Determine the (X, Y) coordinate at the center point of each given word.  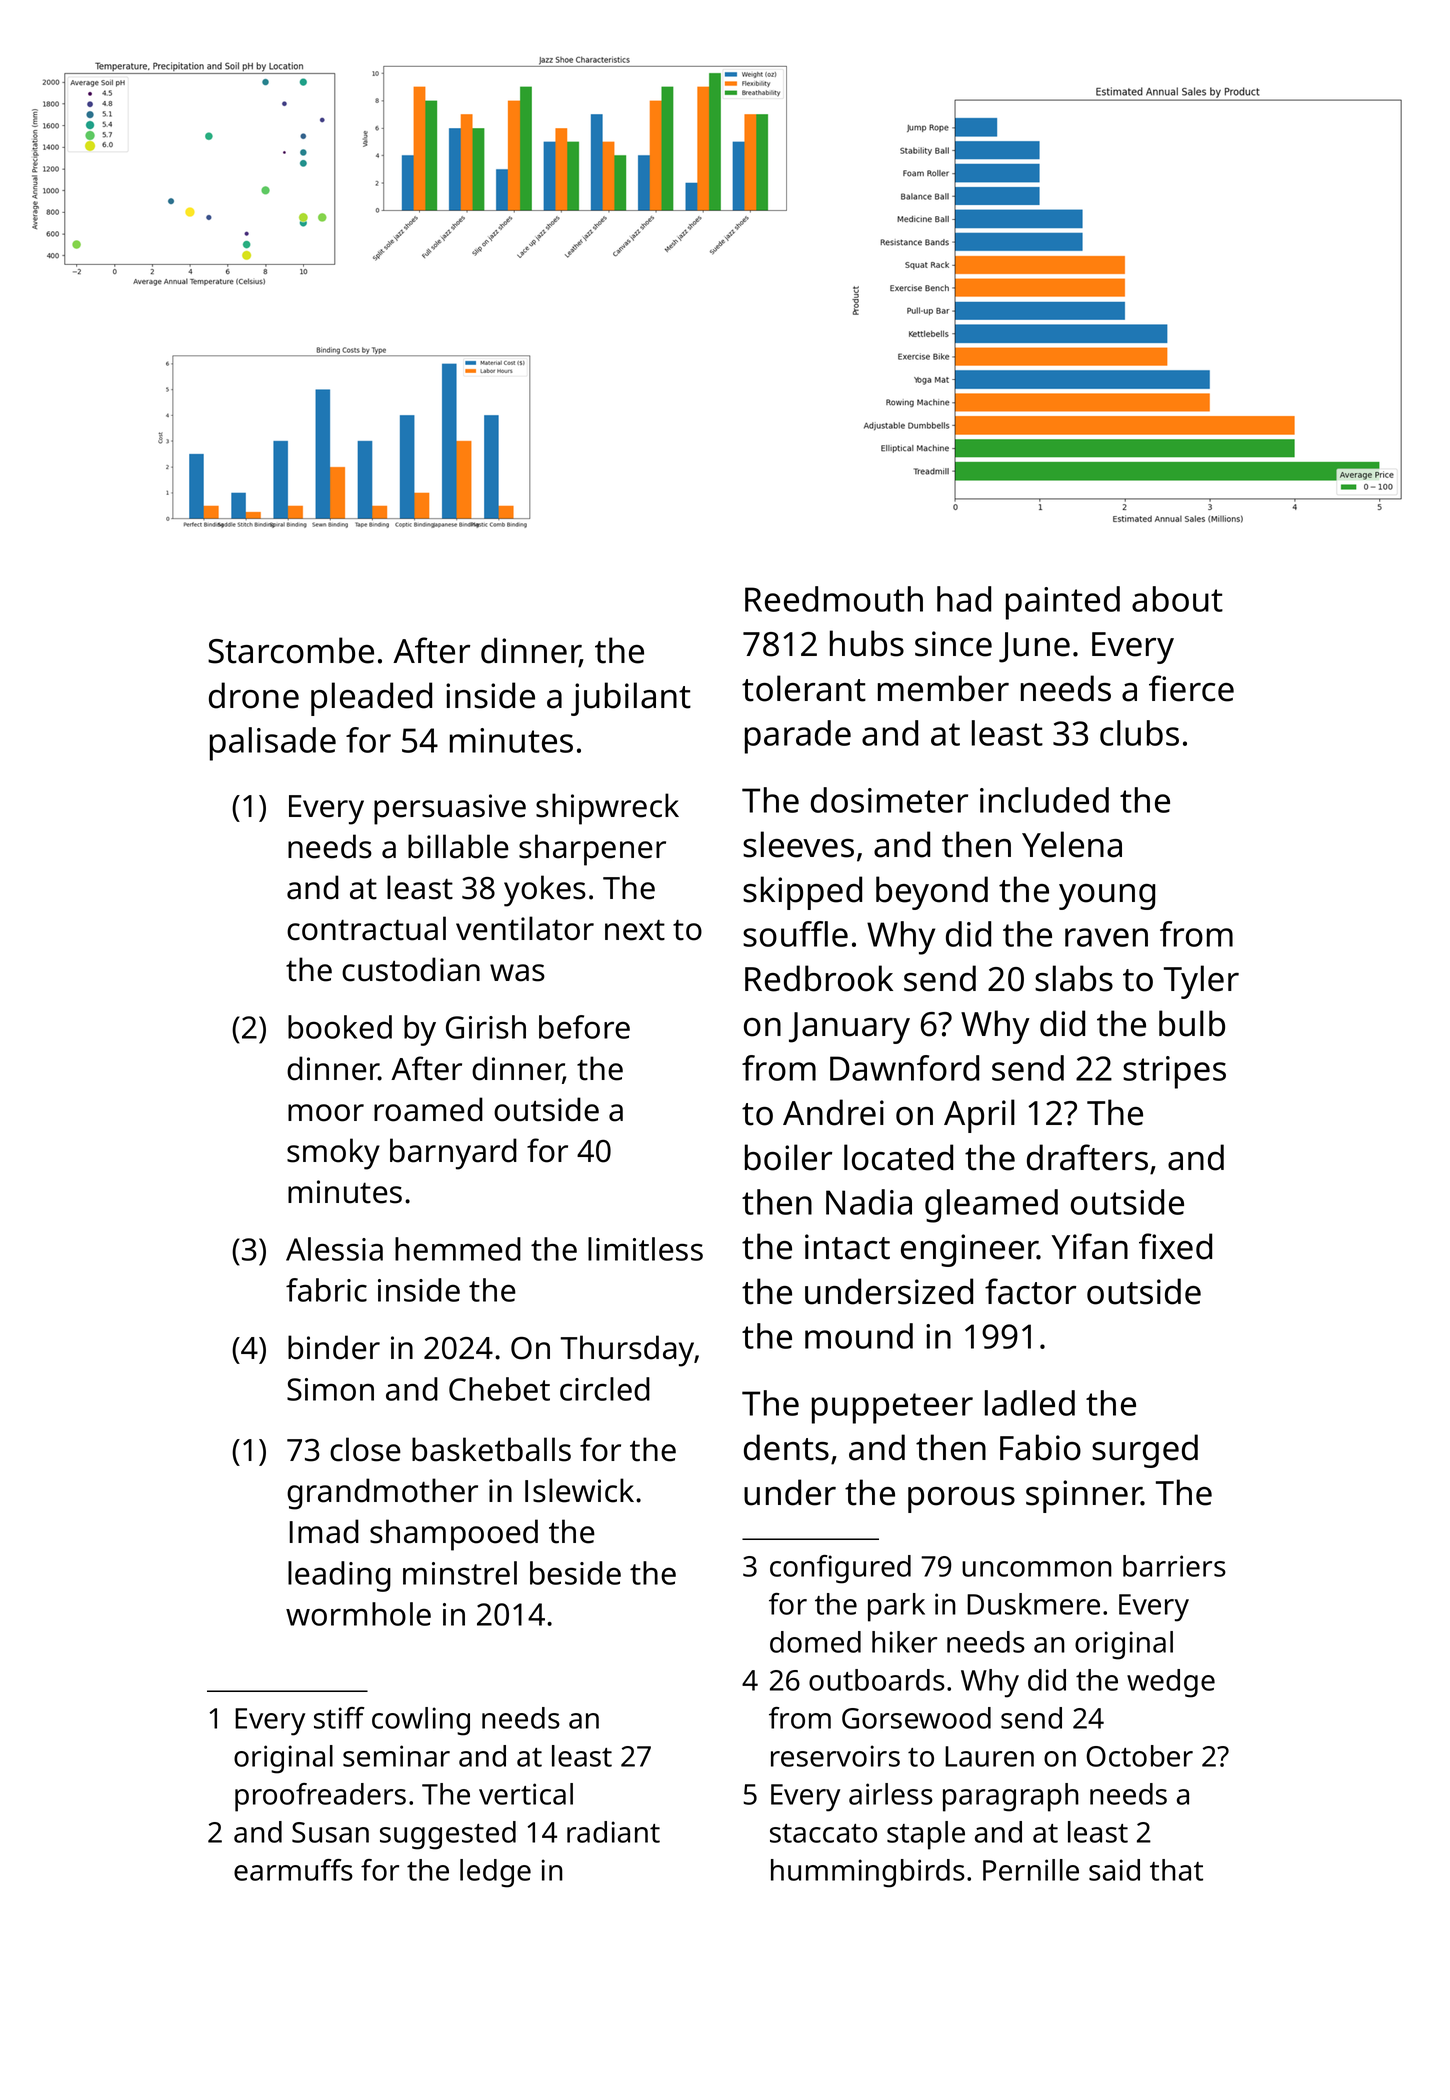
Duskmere (1033, 1604)
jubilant (631, 699)
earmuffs (293, 1870)
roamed (428, 1109)
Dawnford (904, 1068)
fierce (1191, 688)
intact (847, 1247)
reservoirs (835, 1756)
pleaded (371, 699)
